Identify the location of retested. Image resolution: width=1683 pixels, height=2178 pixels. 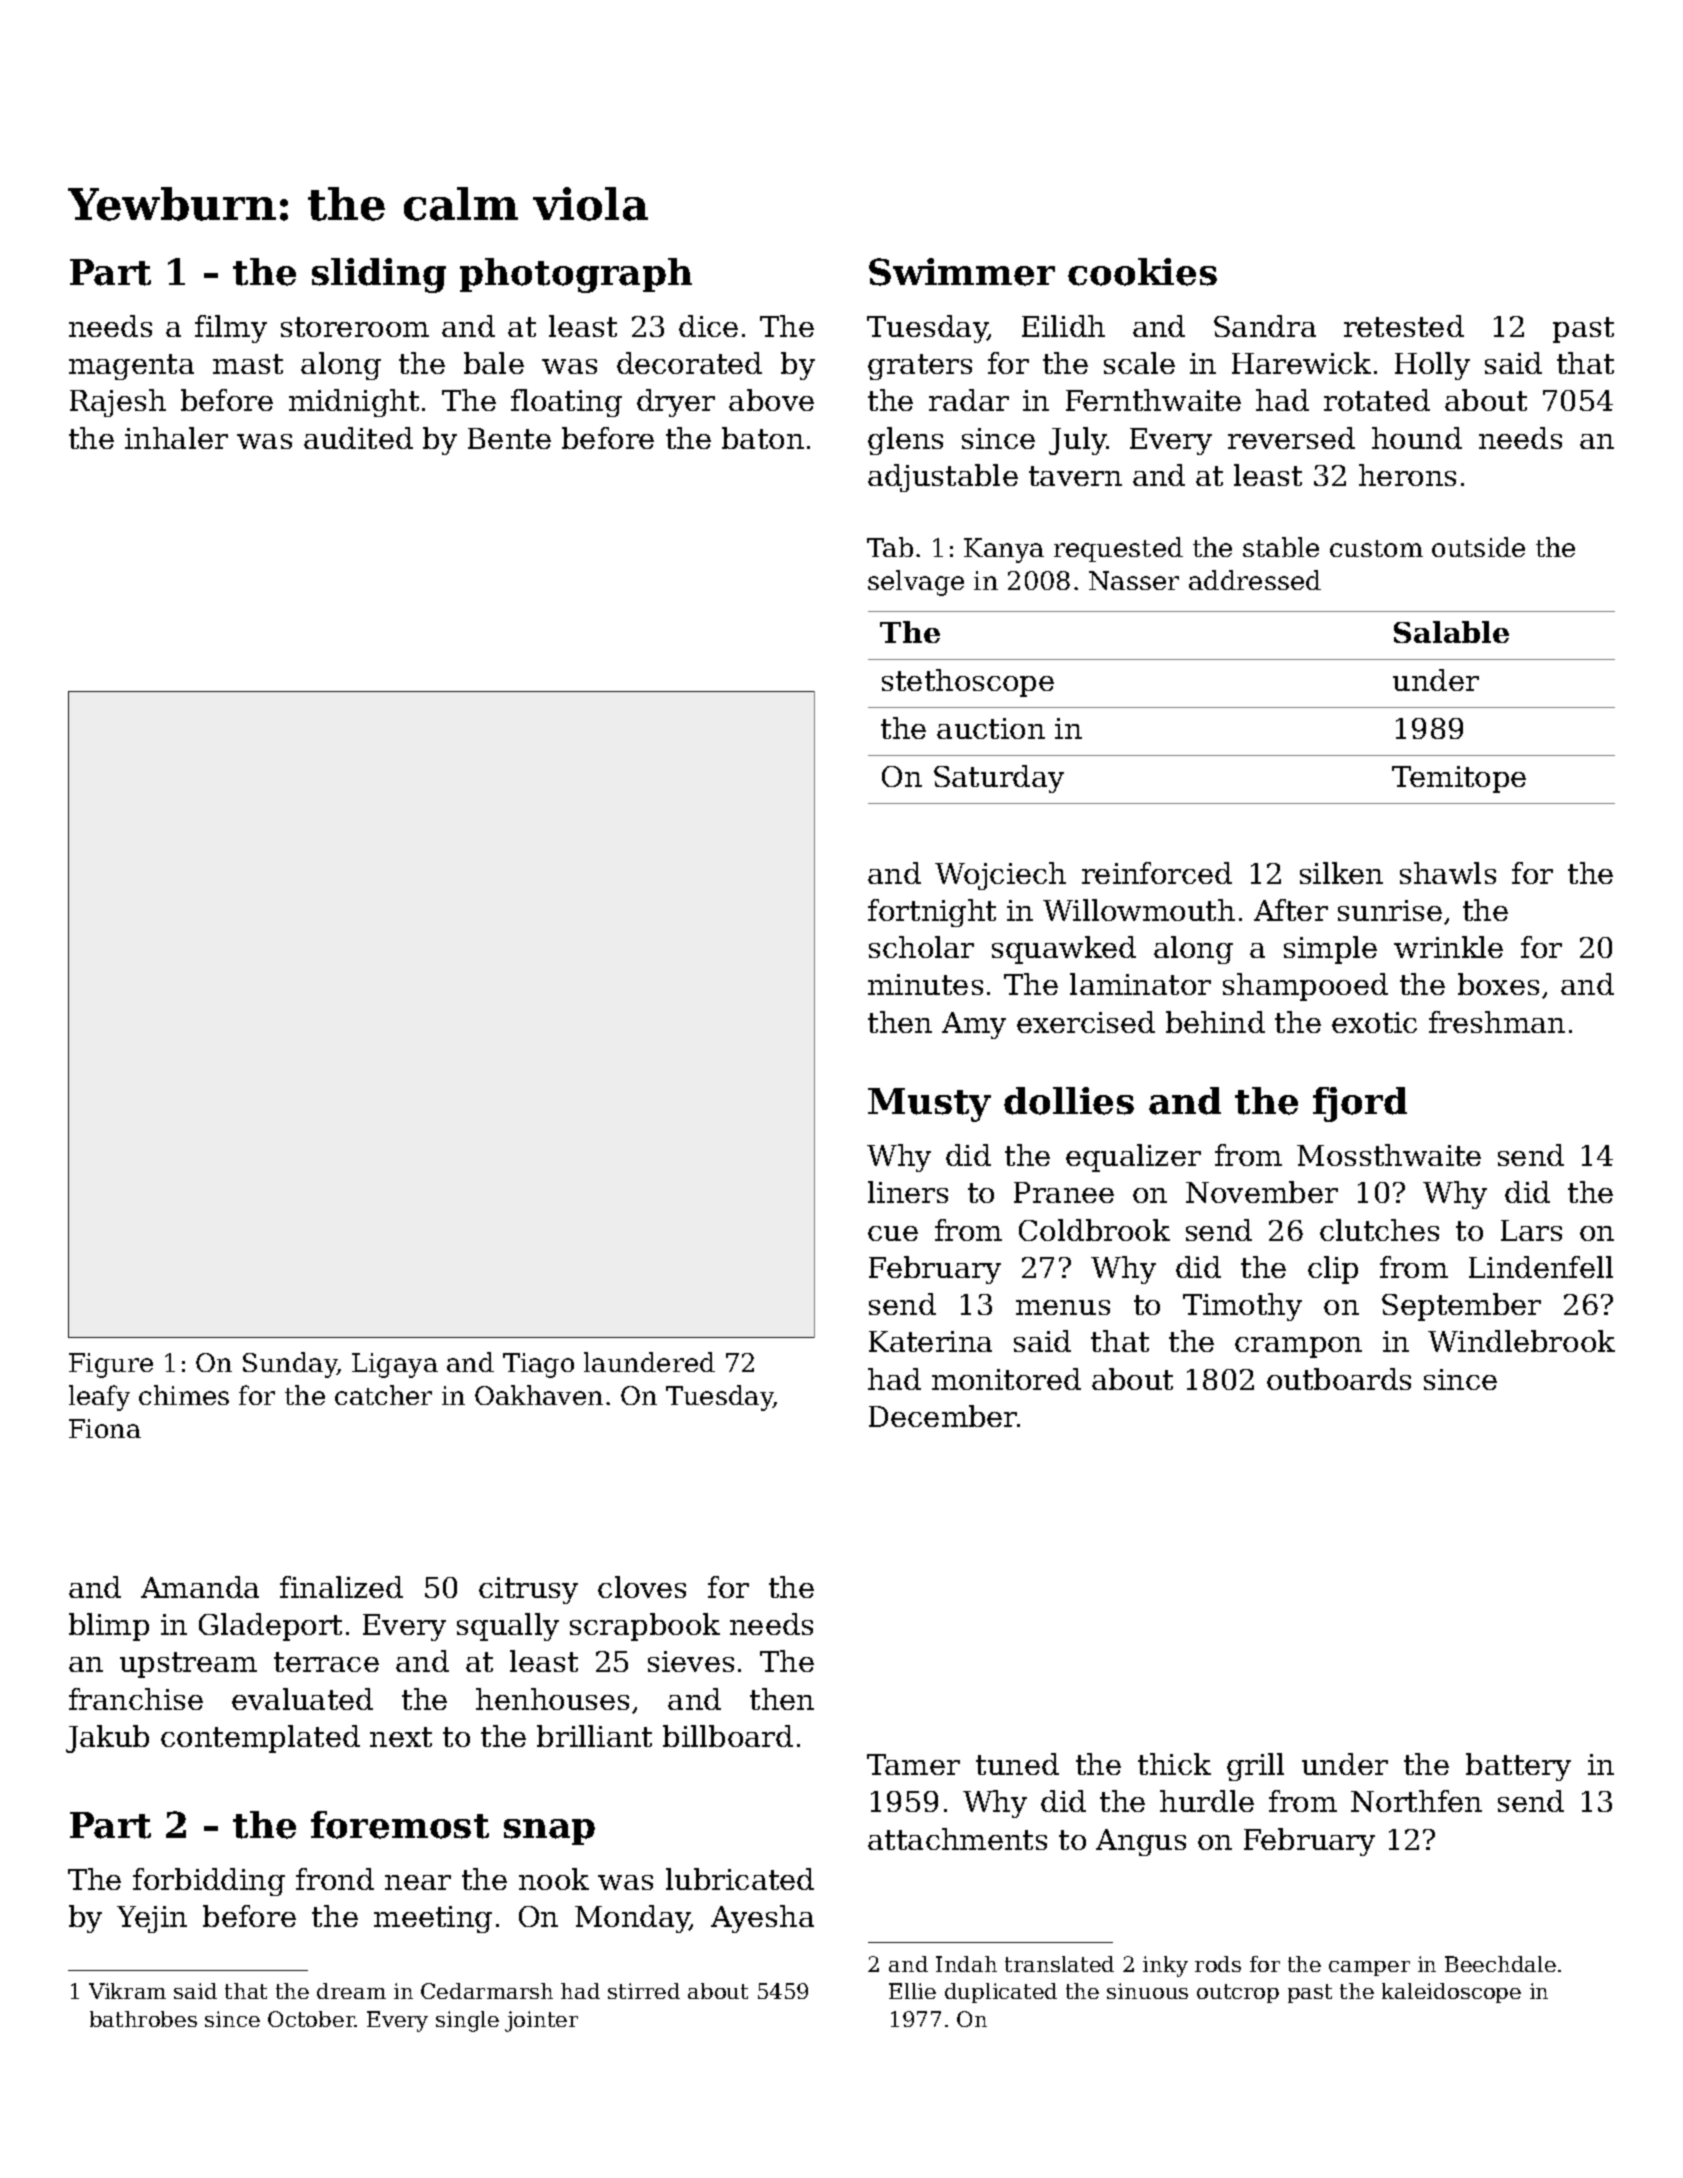
(1404, 326).
